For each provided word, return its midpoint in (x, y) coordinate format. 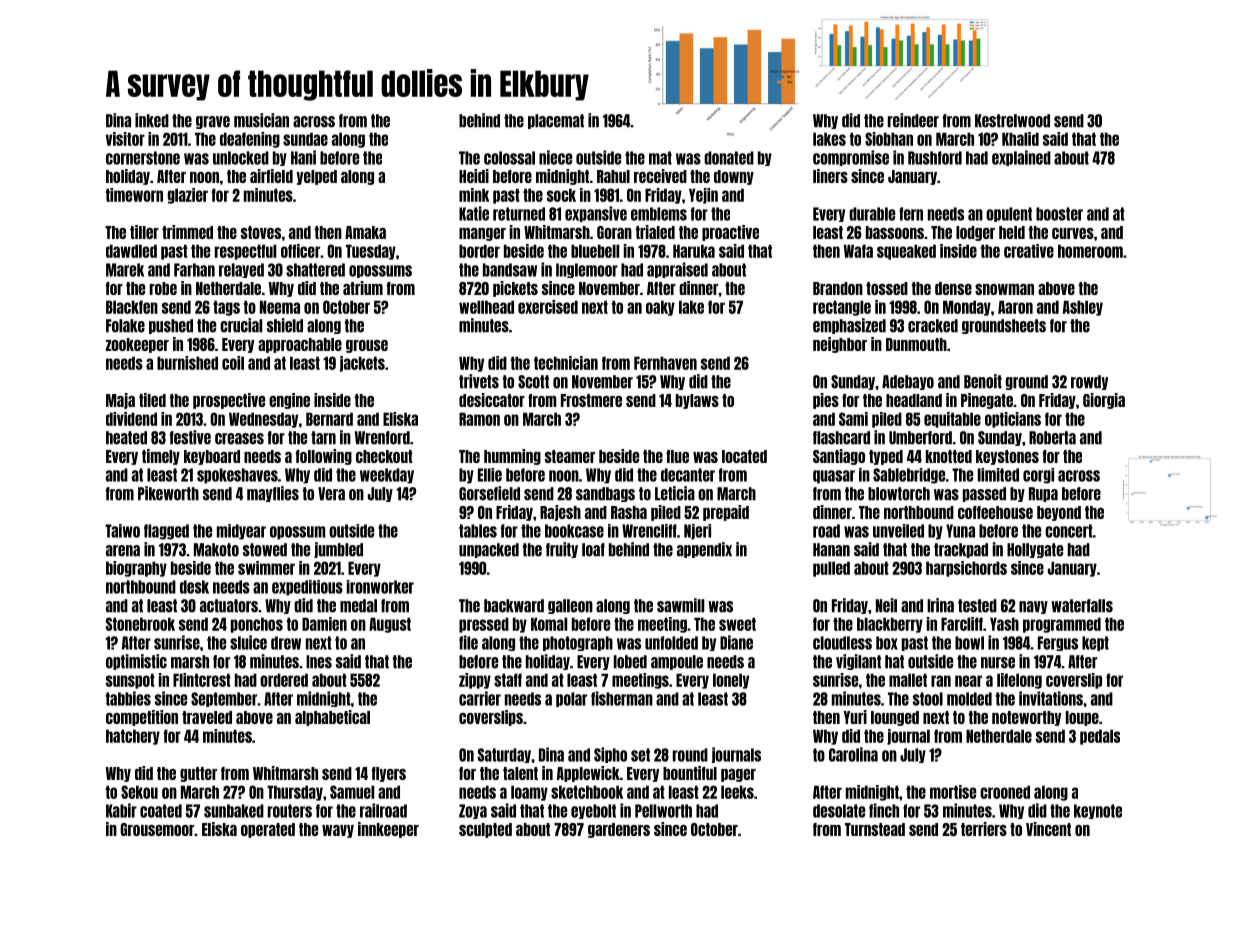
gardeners (619, 830)
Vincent (1048, 829)
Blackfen (132, 307)
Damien (324, 624)
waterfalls (1082, 606)
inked (152, 120)
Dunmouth (916, 344)
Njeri (697, 532)
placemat (556, 121)
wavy (338, 831)
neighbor (840, 345)
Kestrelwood (1012, 121)
